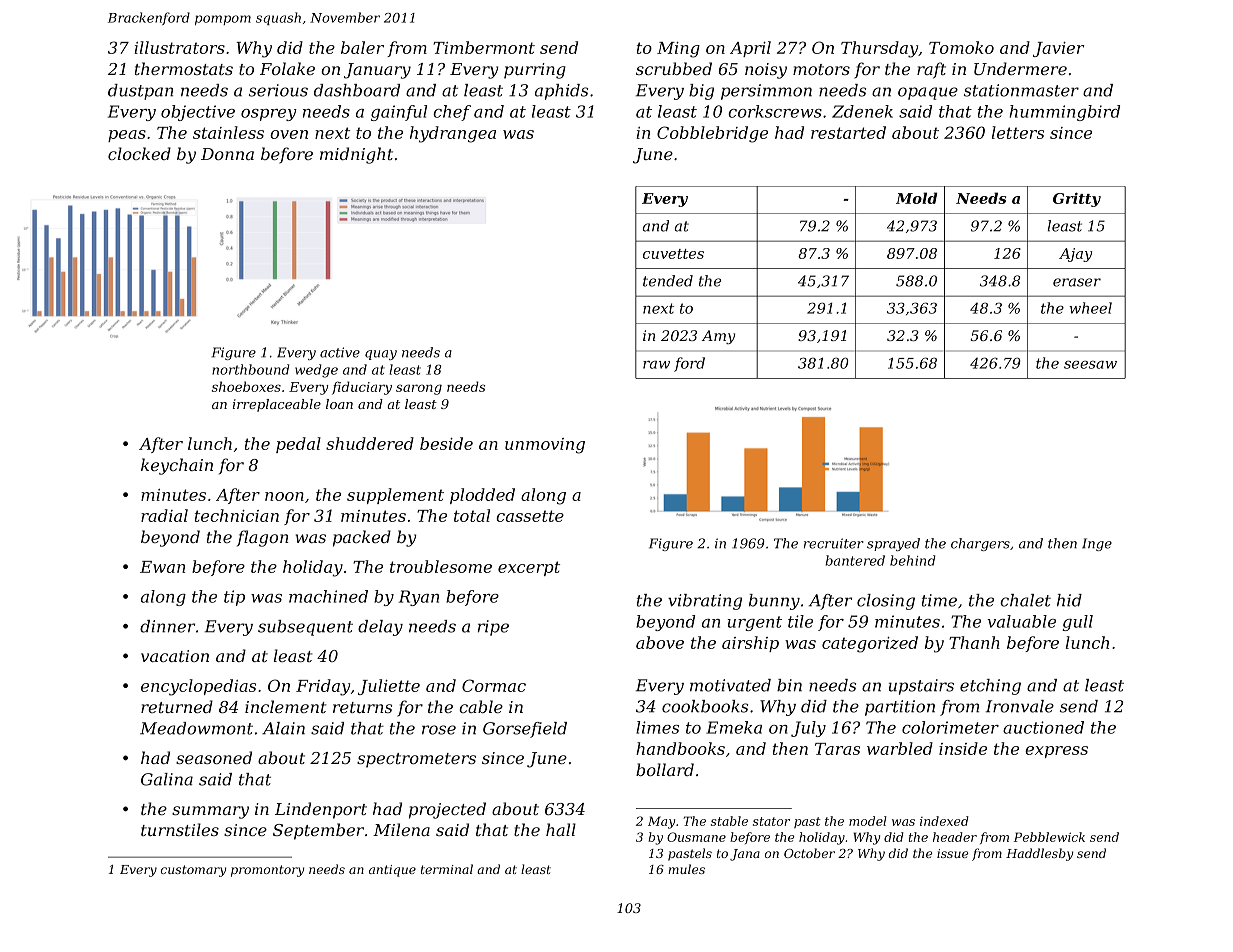 Image resolution: width=1233 pixels, height=952 pixels. What do you see at coordinates (789, 685) in the page?
I see `bin` at bounding box center [789, 685].
